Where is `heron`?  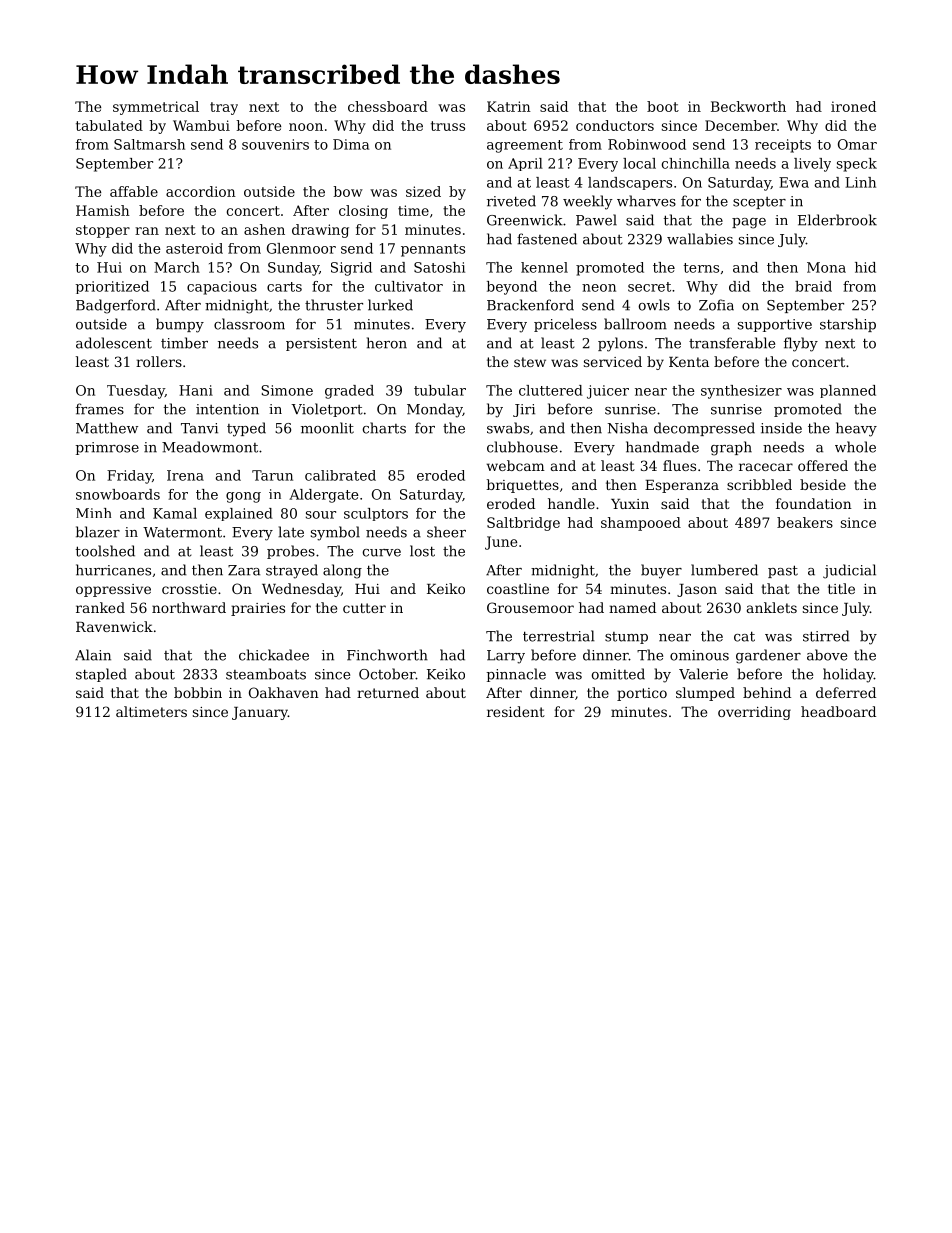
heron is located at coordinates (387, 343).
